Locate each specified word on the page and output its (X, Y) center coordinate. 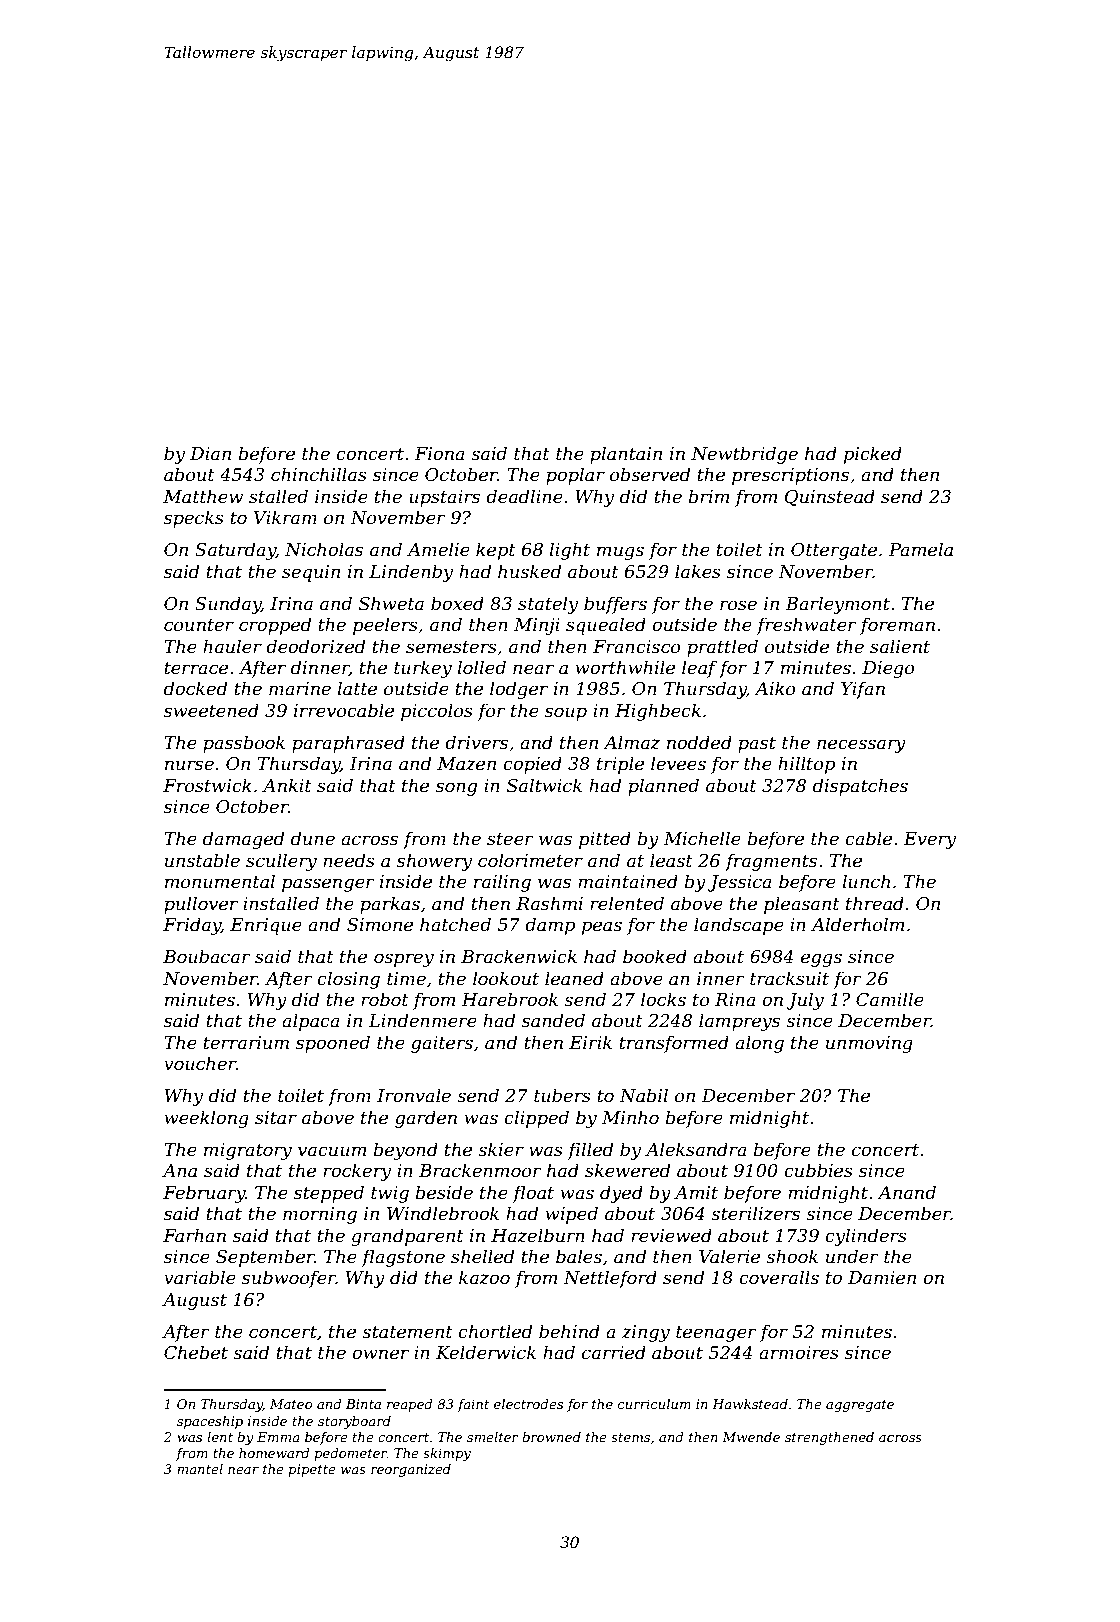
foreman (897, 626)
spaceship (210, 1422)
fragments (771, 862)
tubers (562, 1095)
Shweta (391, 603)
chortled (495, 1331)
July (805, 1001)
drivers (476, 742)
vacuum (332, 1151)
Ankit (287, 785)
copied (532, 765)
